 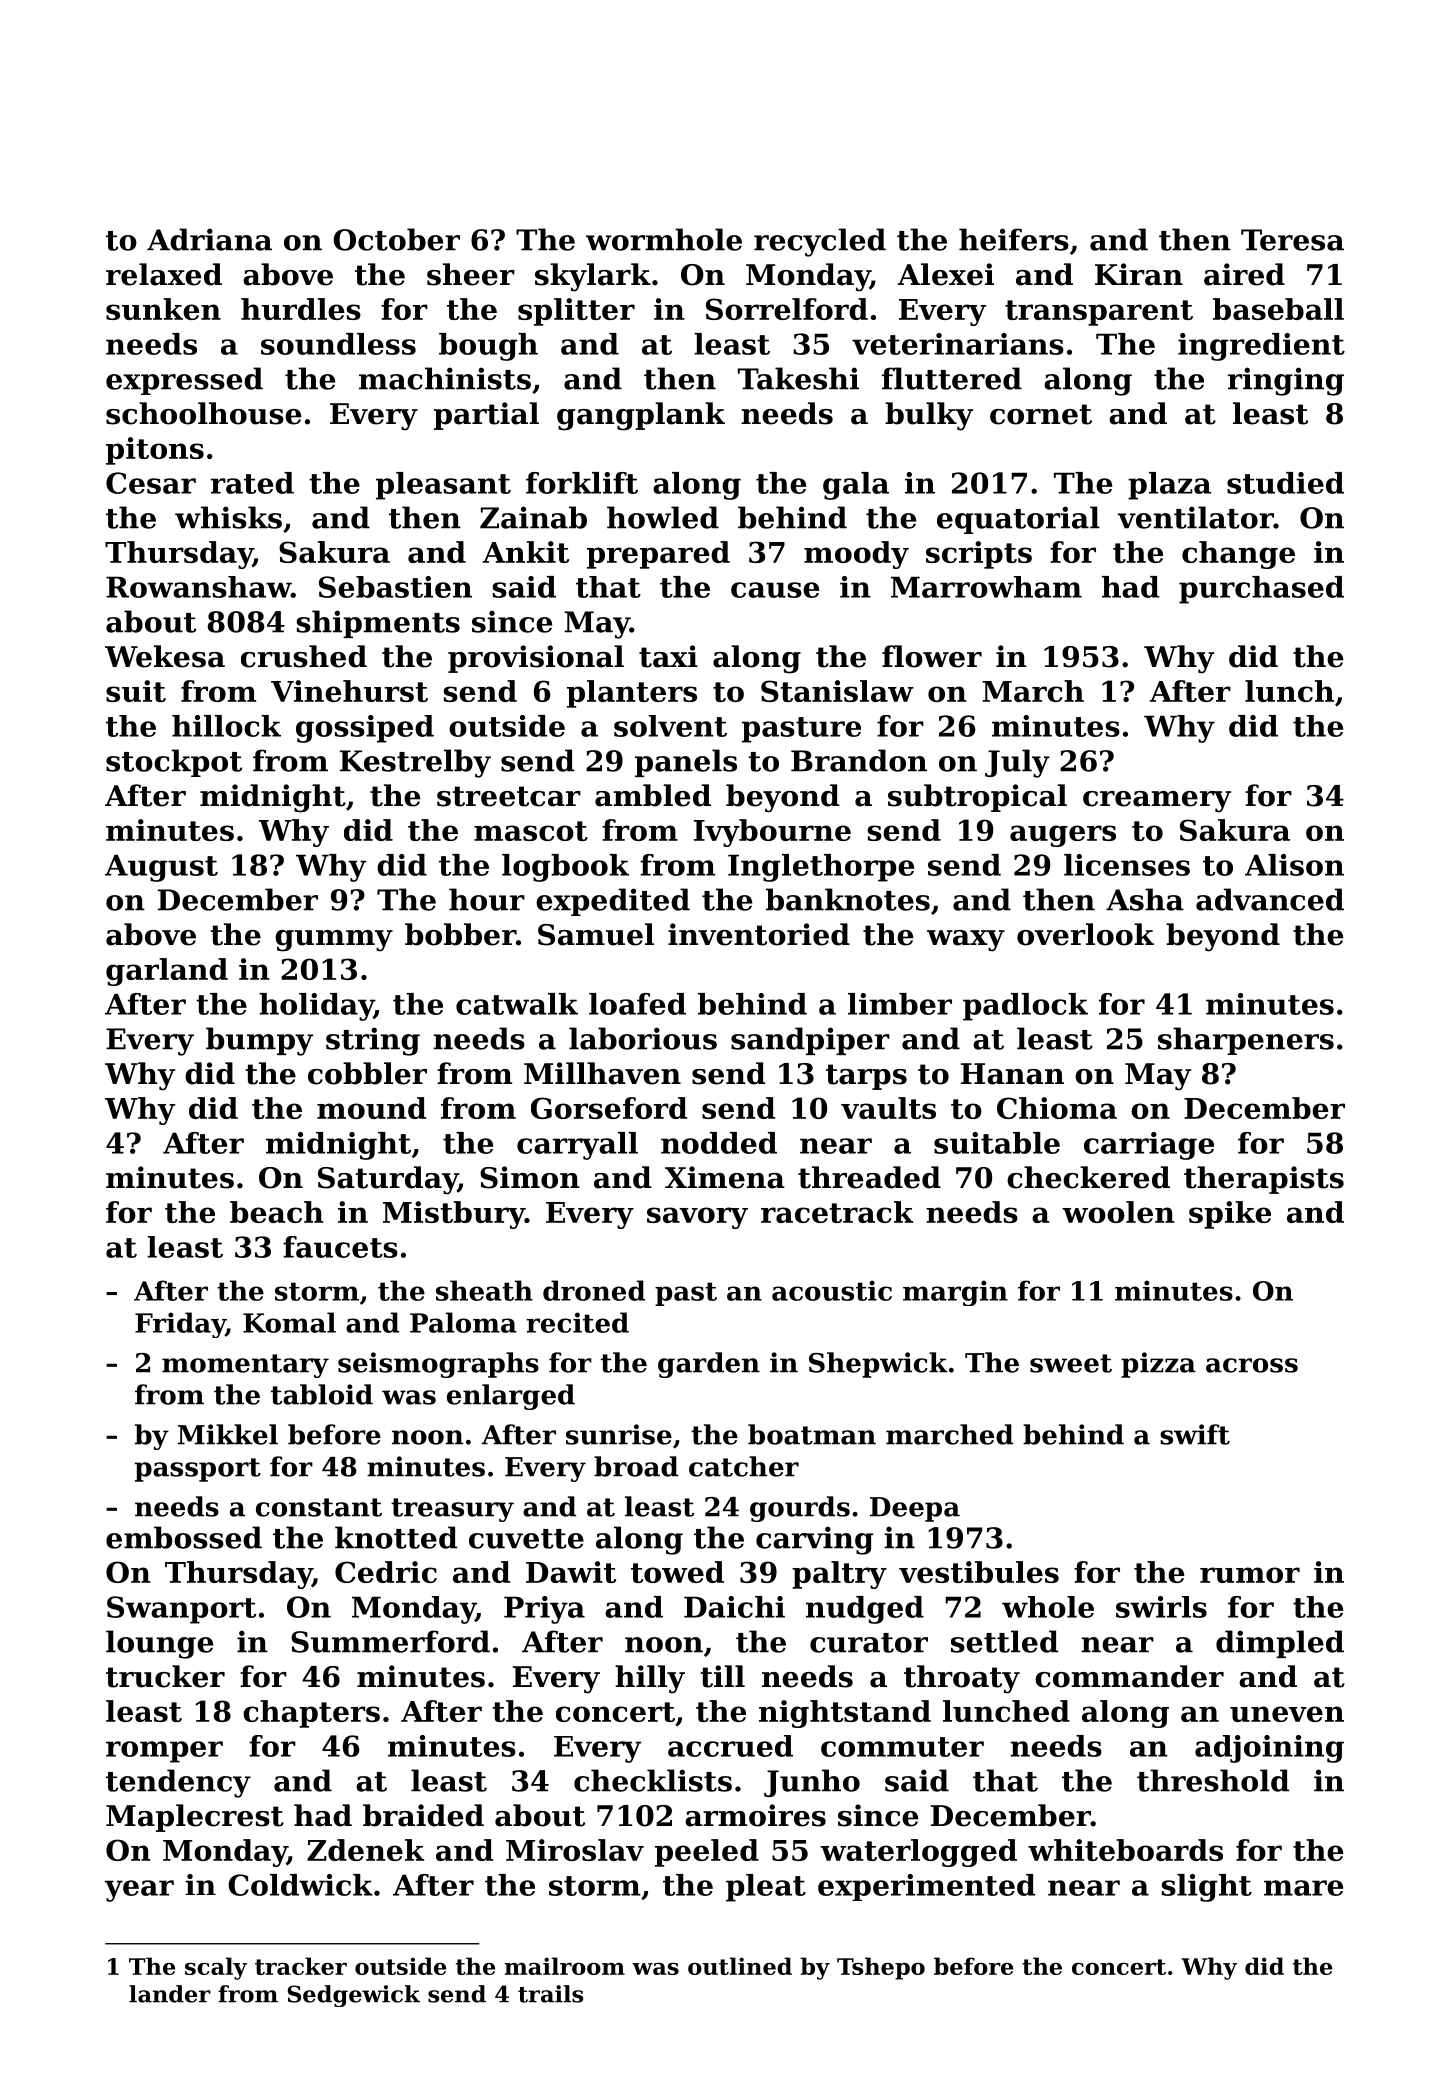 What do you see at coordinates (1286, 381) in the image?
I see `ringing` at bounding box center [1286, 381].
